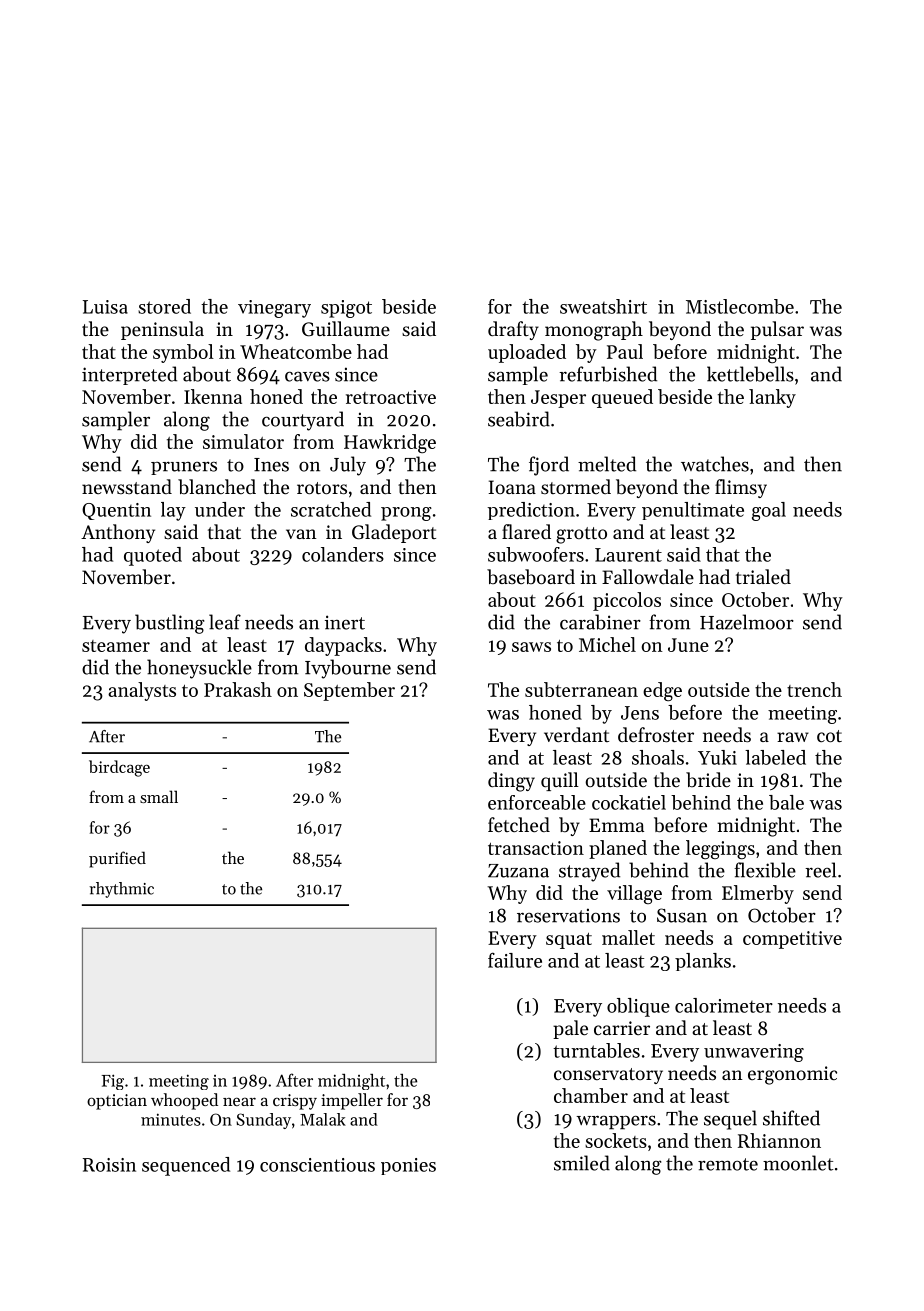 This screenshot has height=1311, width=924. Describe the element at coordinates (576, 734) in the screenshot. I see `verdant` at that location.
